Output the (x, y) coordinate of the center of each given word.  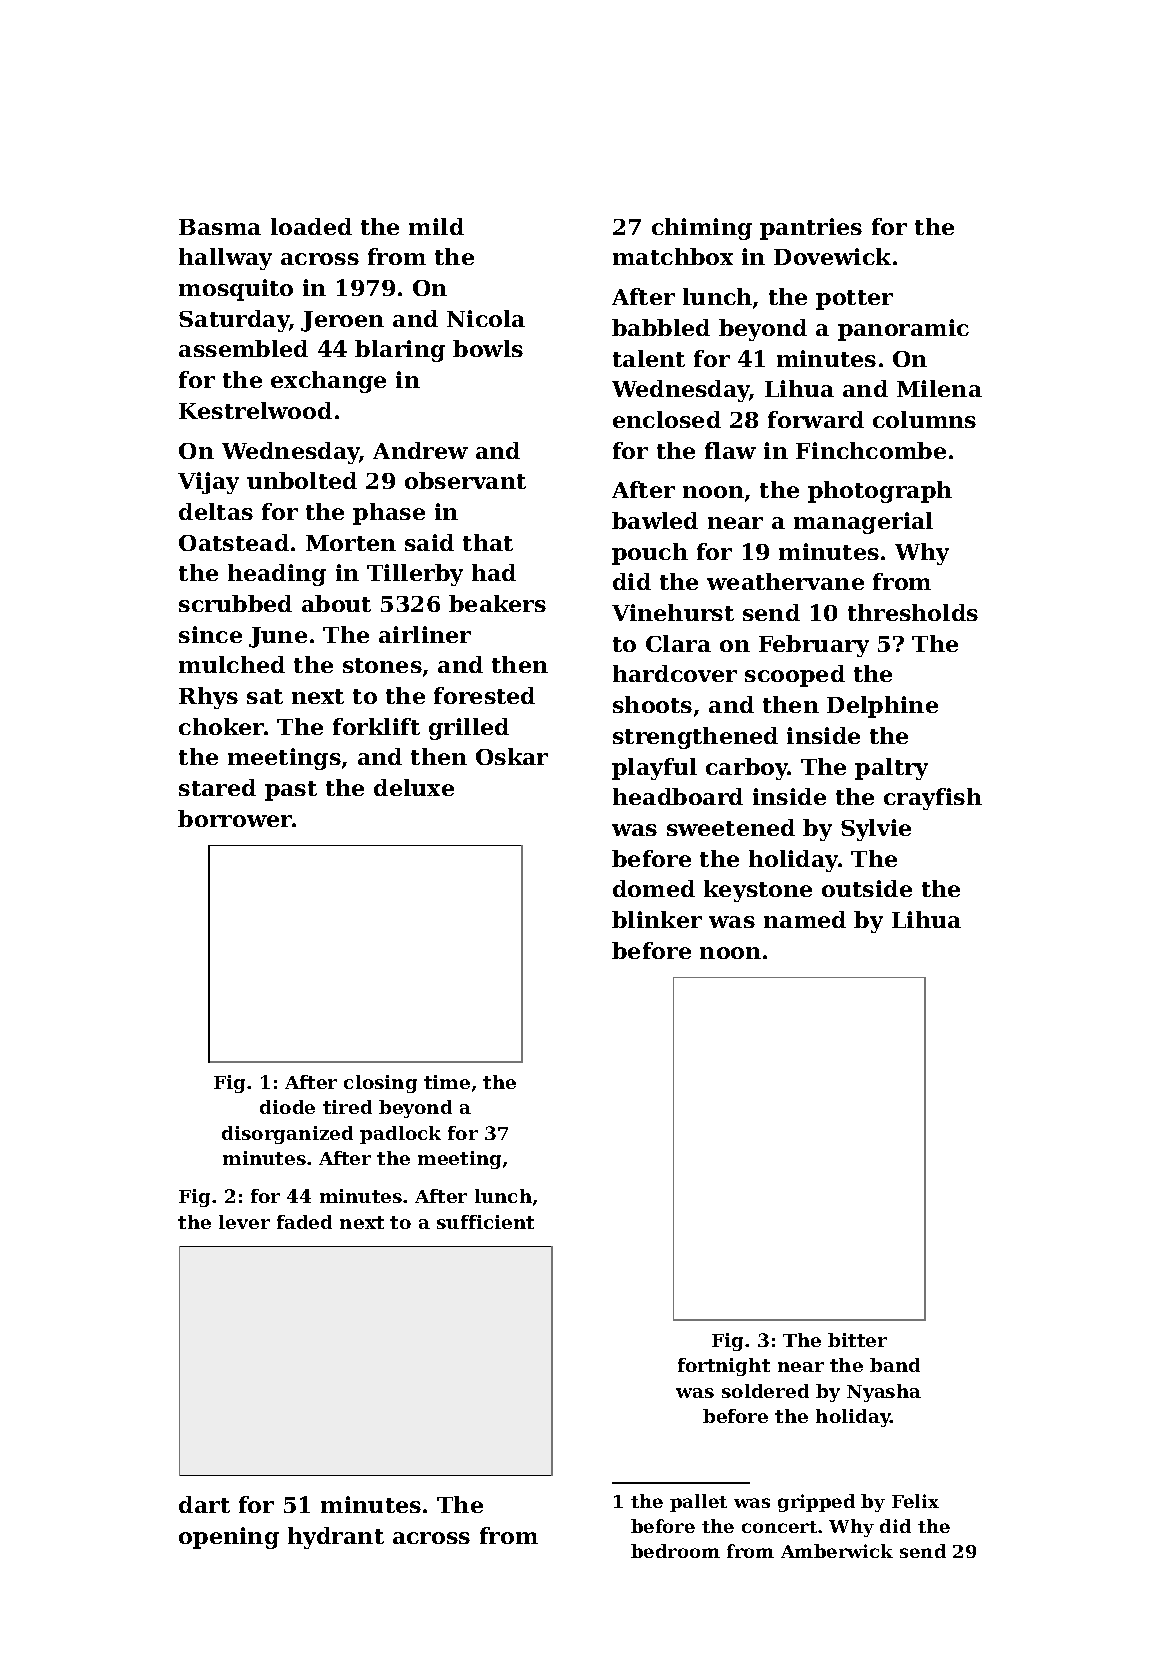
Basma (220, 227)
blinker (657, 919)
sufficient (485, 1222)
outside (867, 888)
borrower (235, 818)
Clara (678, 643)
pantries (811, 229)
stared (217, 787)
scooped (795, 676)
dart (204, 1504)
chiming (702, 229)
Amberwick (837, 1551)
